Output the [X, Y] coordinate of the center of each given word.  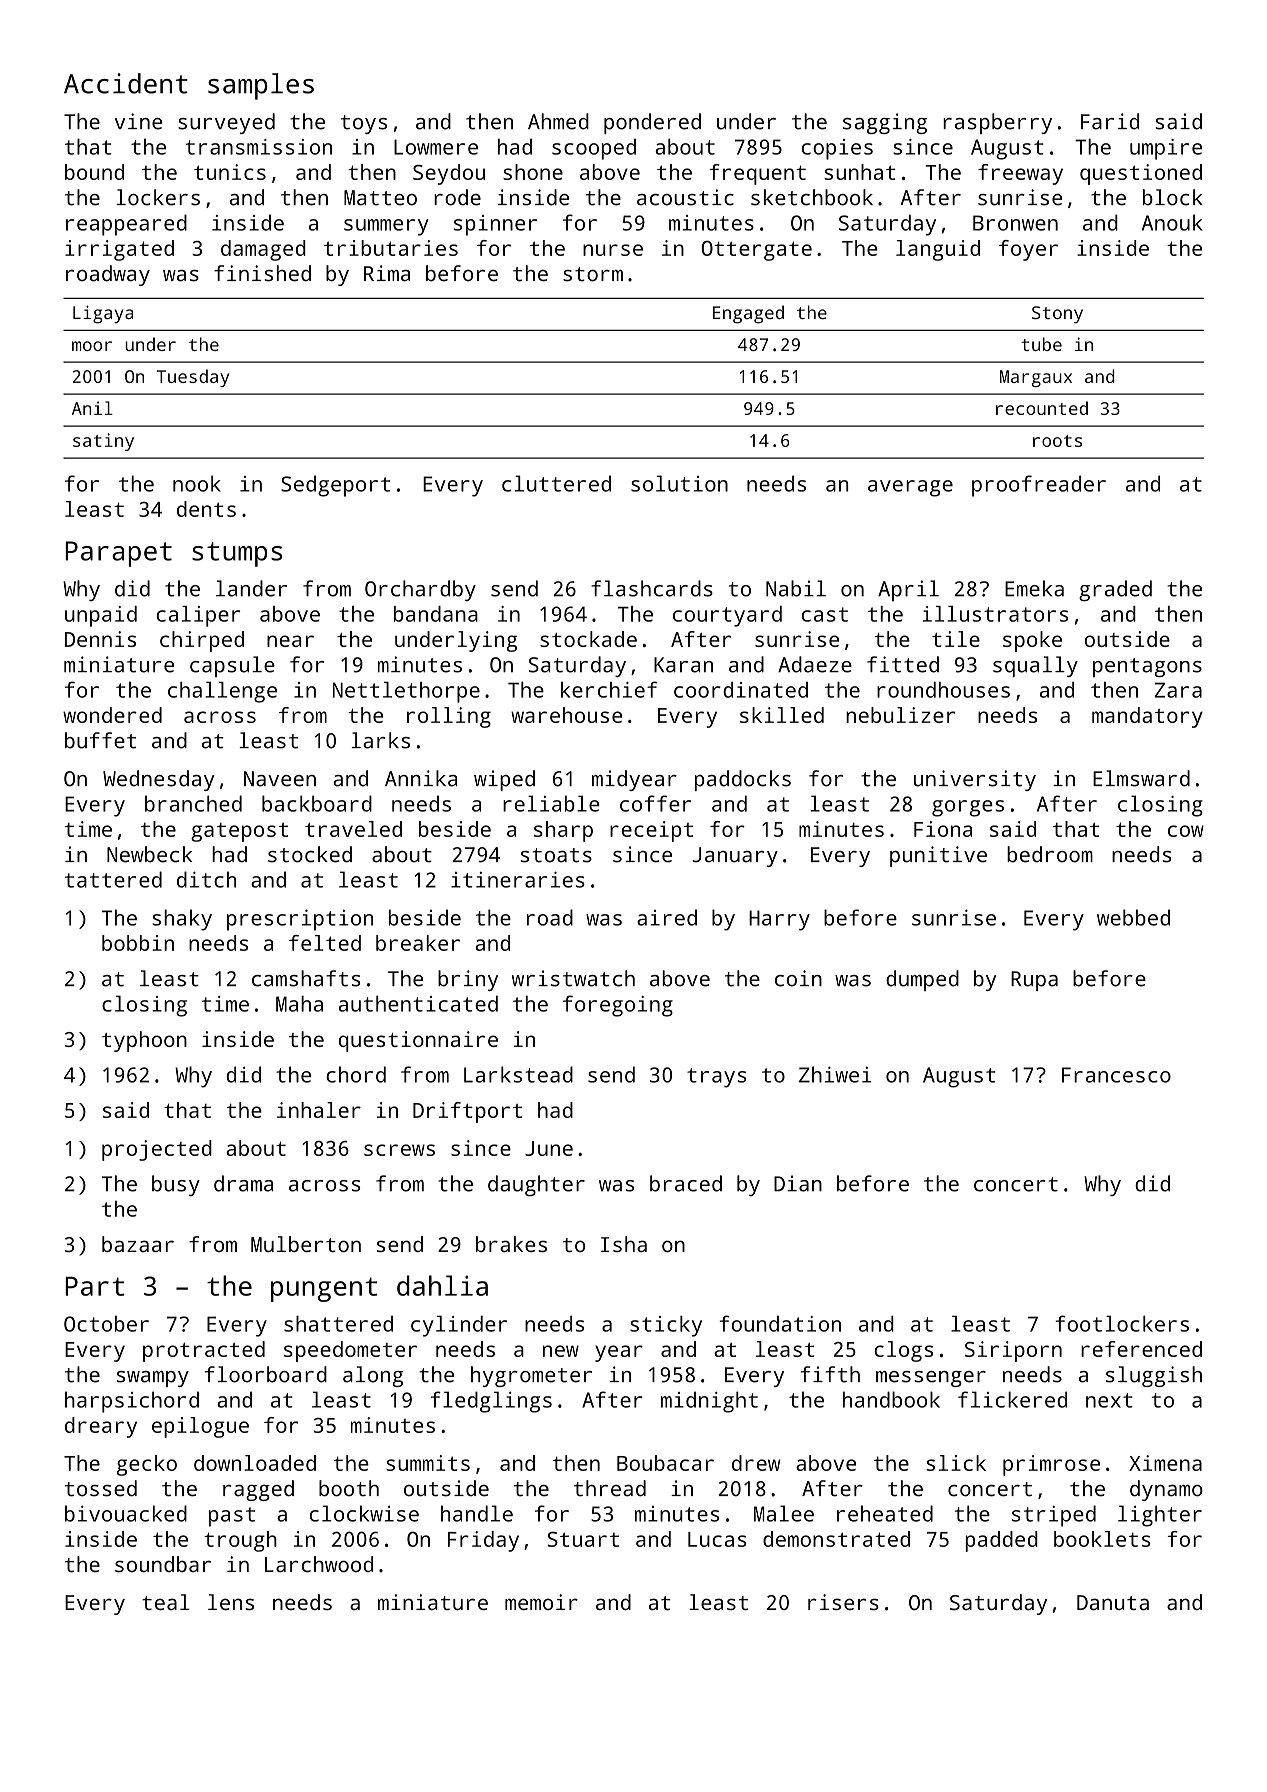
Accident [126, 83]
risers [843, 1602]
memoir [541, 1602]
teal [166, 1602]
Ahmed [558, 121]
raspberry [997, 123]
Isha [624, 1244]
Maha [299, 1003]
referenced [1141, 1349]
